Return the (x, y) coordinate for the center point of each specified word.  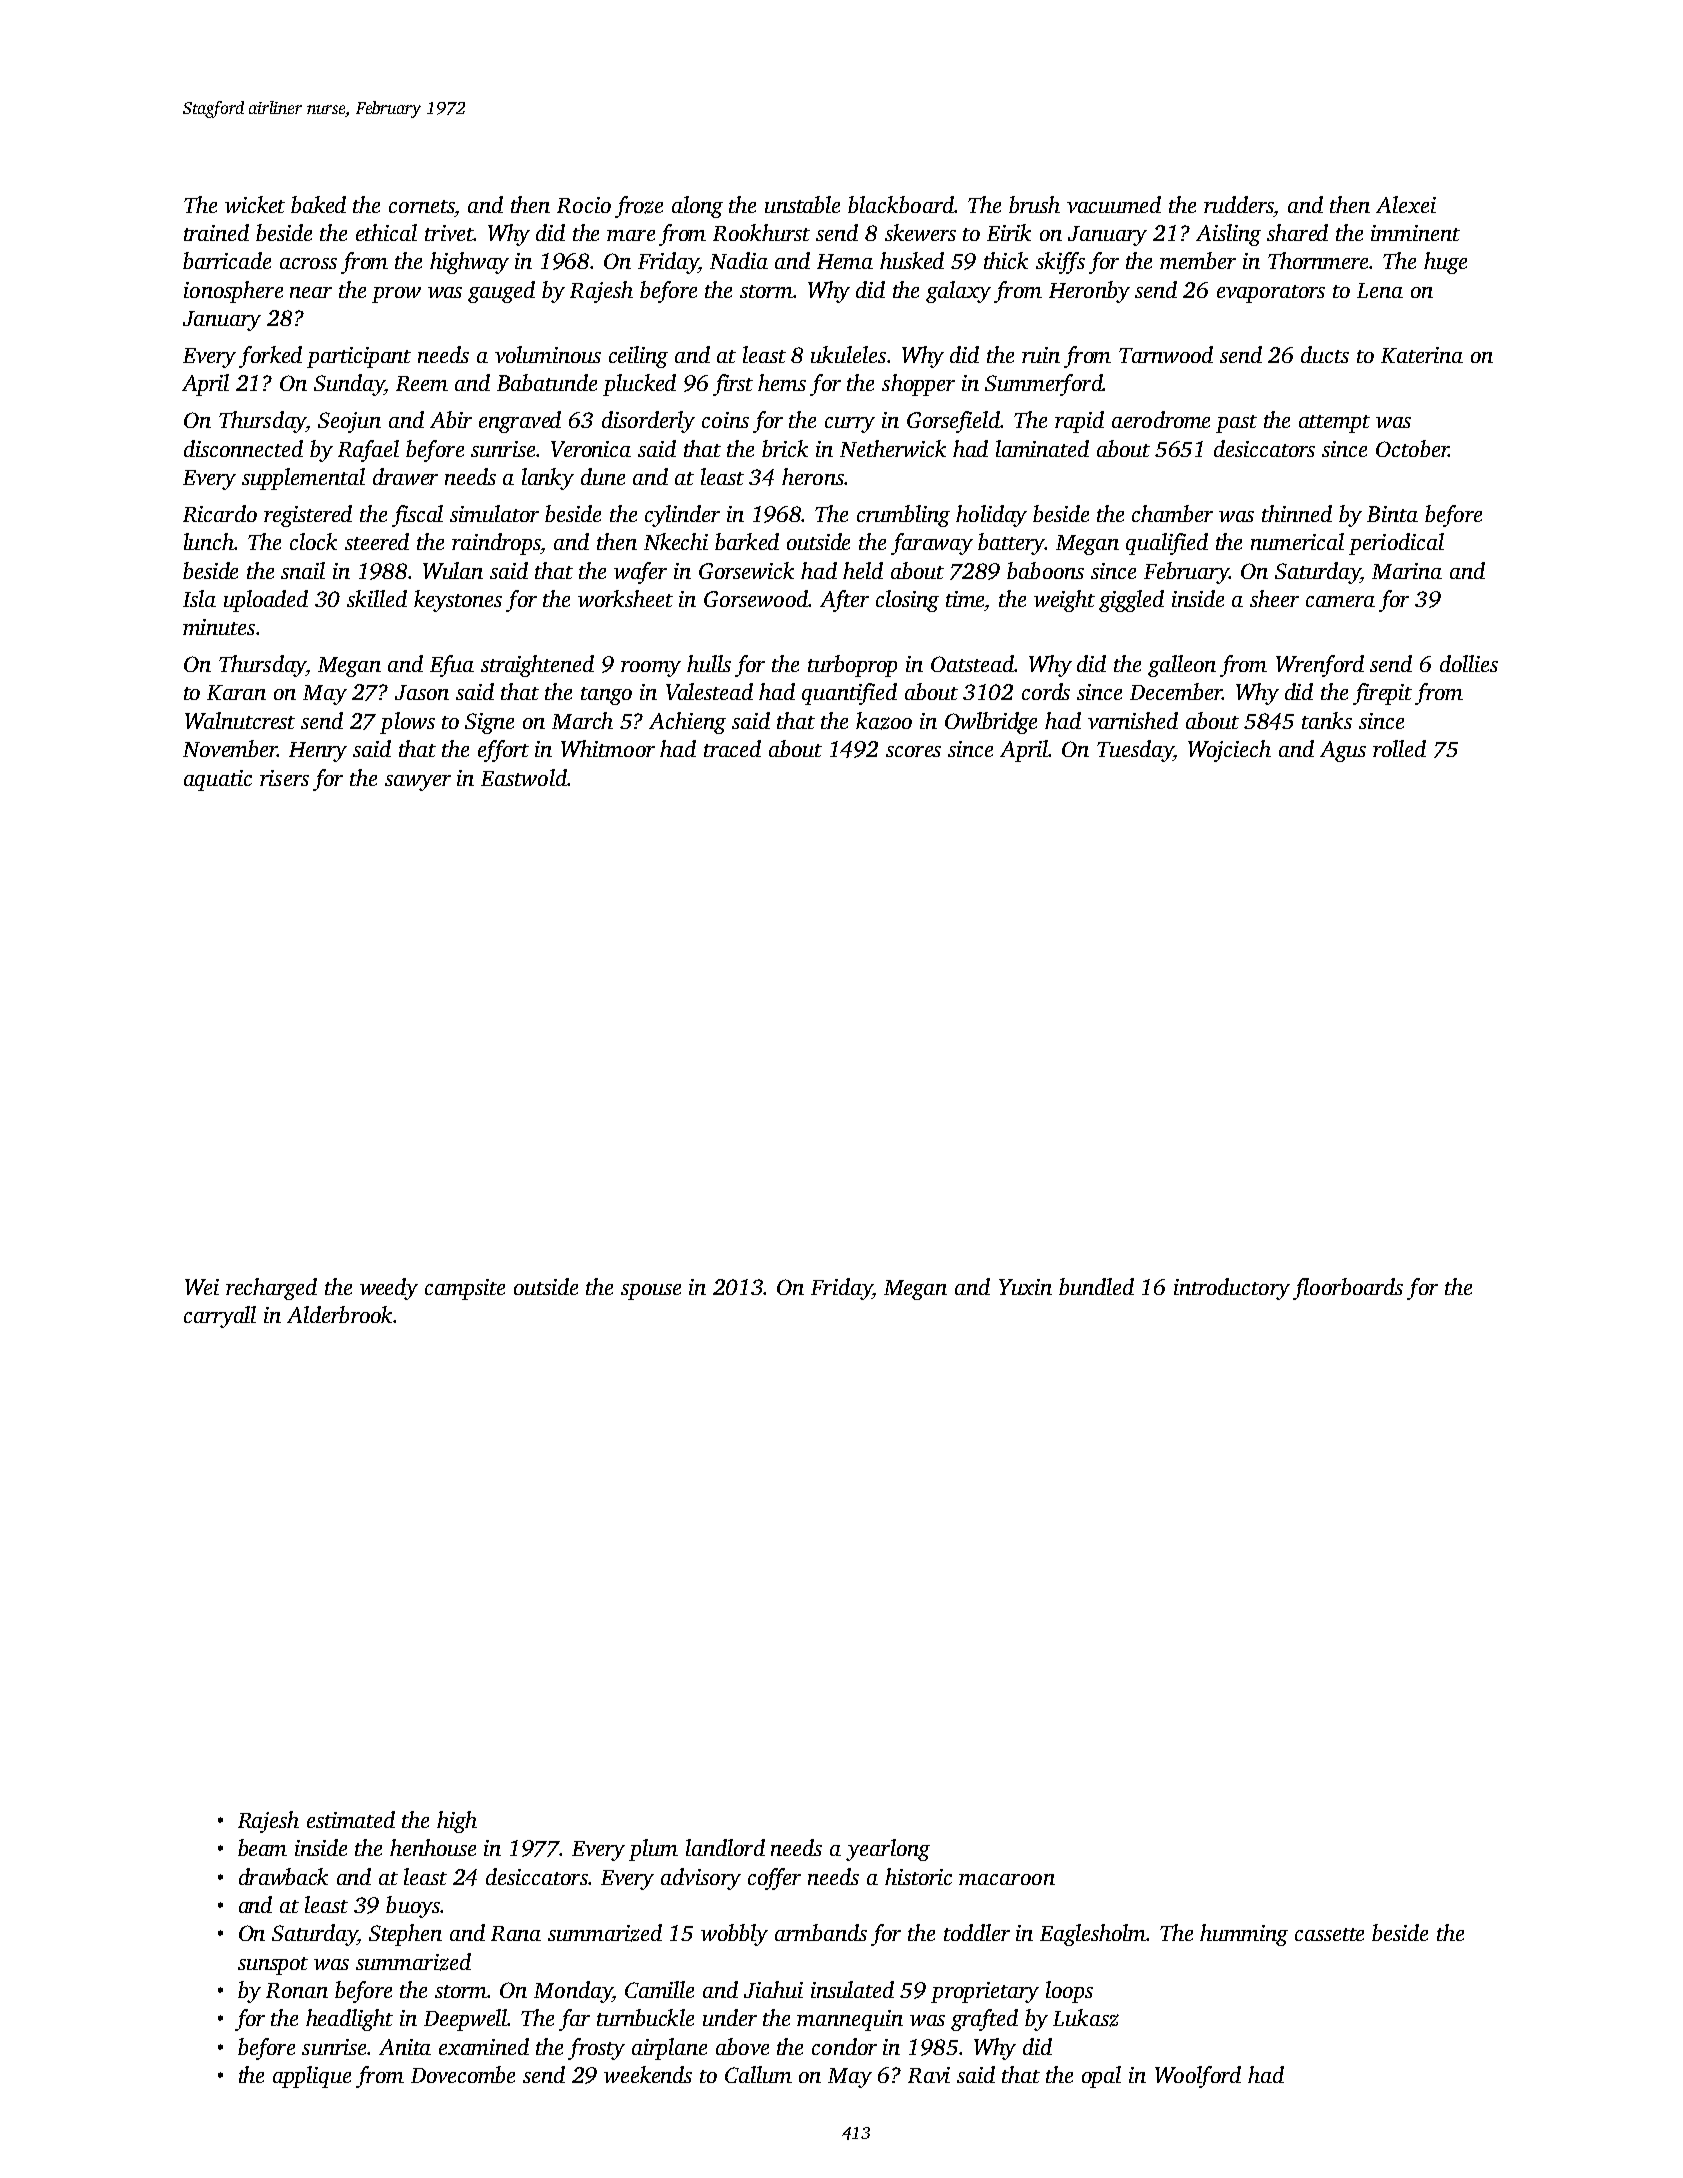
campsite (465, 1289)
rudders (1239, 204)
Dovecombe (463, 2074)
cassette (1329, 1934)
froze (639, 207)
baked (318, 204)
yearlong (888, 1850)
